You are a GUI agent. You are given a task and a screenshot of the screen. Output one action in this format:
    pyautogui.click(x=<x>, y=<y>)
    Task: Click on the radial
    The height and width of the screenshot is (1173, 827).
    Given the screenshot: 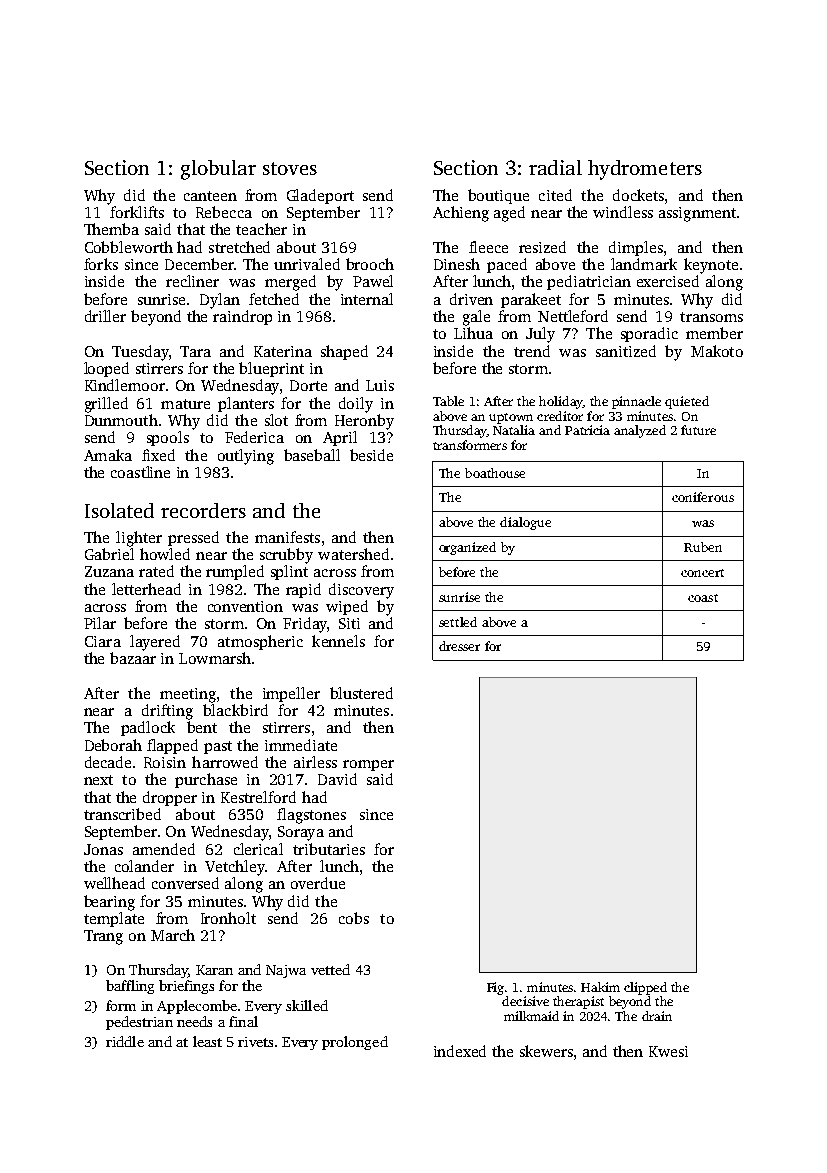 What is the action you would take?
    pyautogui.click(x=555, y=167)
